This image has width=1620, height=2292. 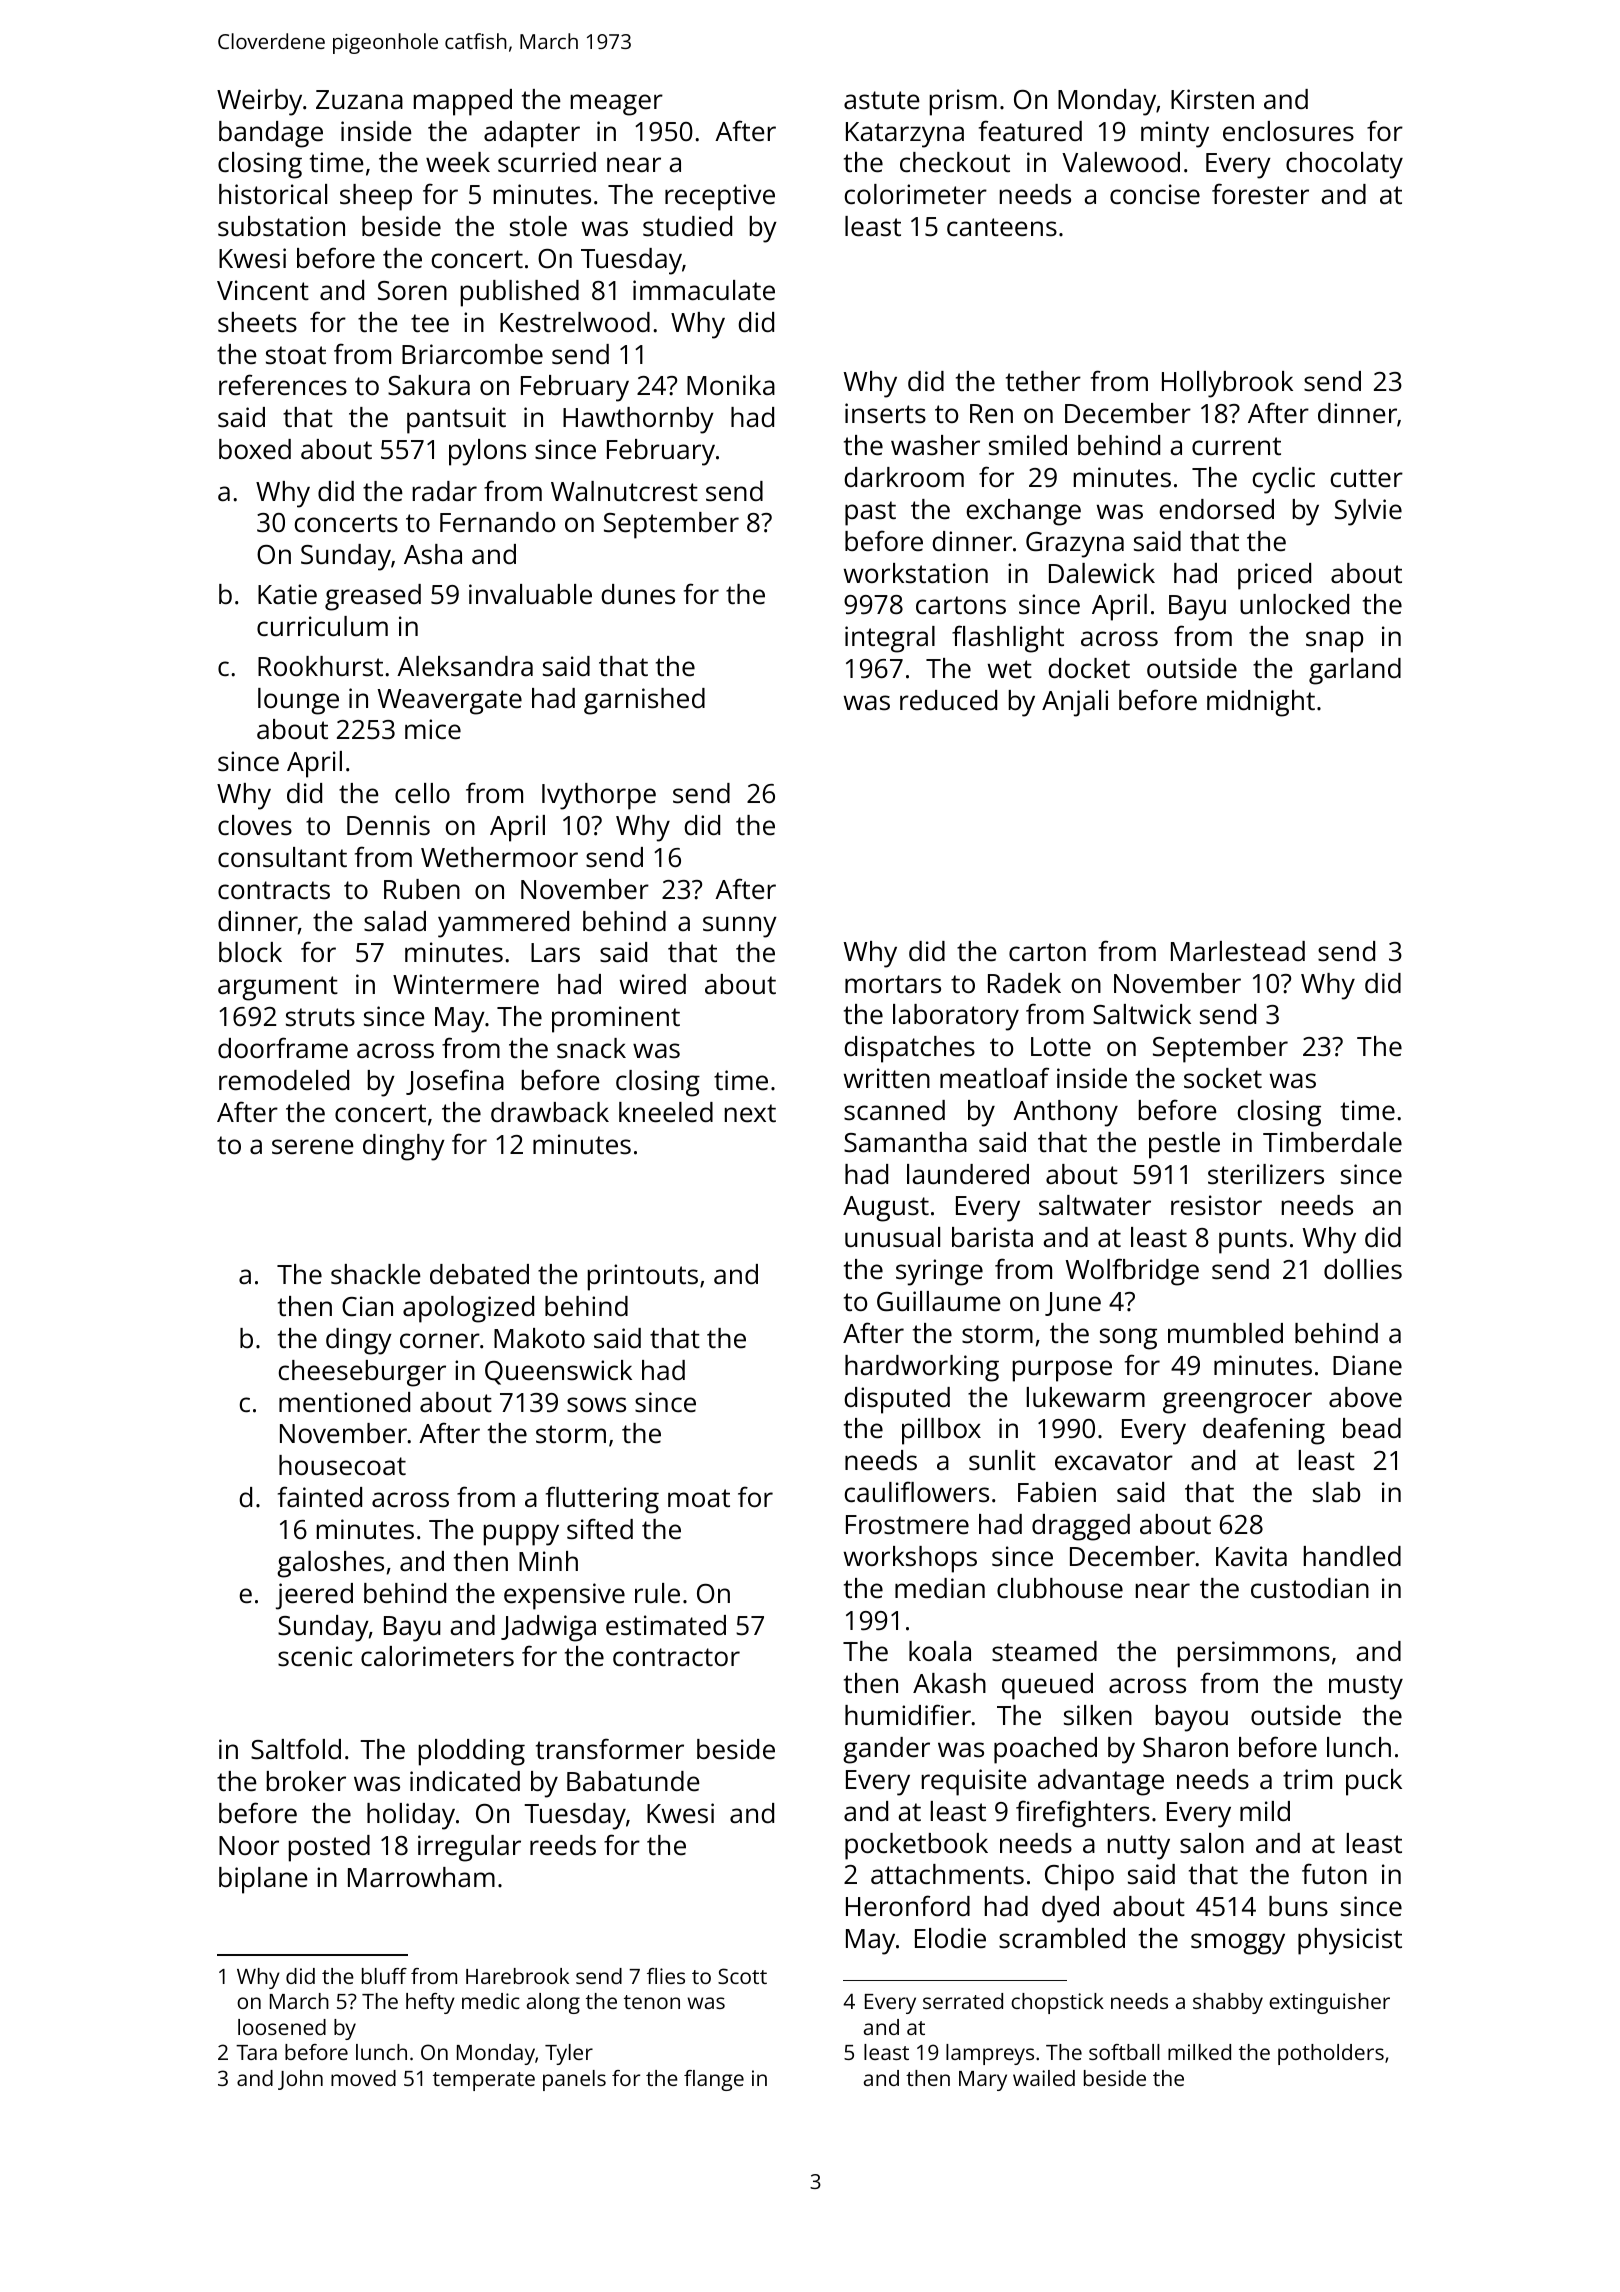 What do you see at coordinates (1331, 2054) in the image?
I see `potholders` at bounding box center [1331, 2054].
